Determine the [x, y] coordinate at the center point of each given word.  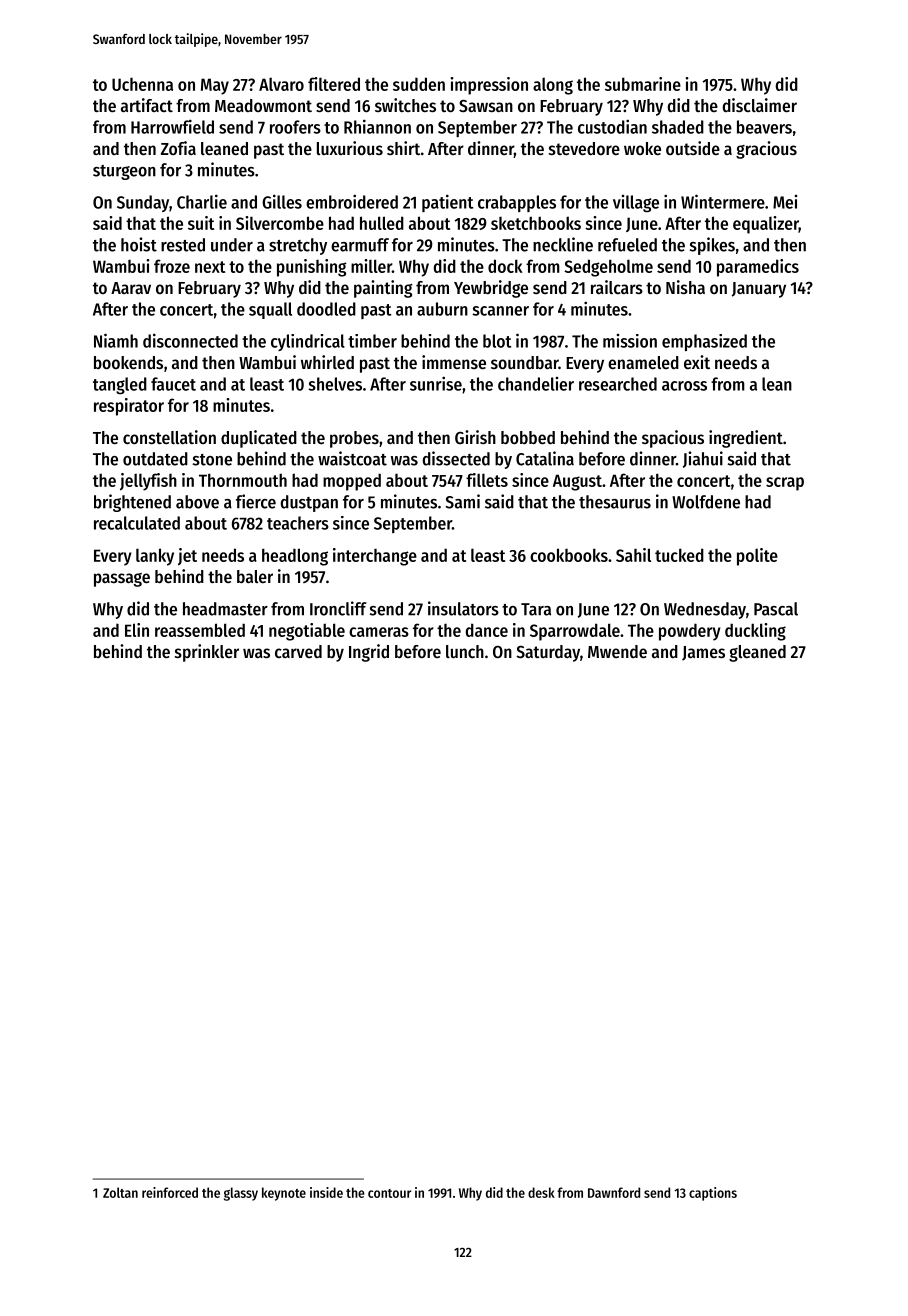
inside [326, 1192]
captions [713, 1194]
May [215, 86]
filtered [334, 84]
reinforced [170, 1192]
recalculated [137, 523]
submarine [643, 84]
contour [389, 1193]
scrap [785, 484]
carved [298, 651]
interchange [375, 557]
